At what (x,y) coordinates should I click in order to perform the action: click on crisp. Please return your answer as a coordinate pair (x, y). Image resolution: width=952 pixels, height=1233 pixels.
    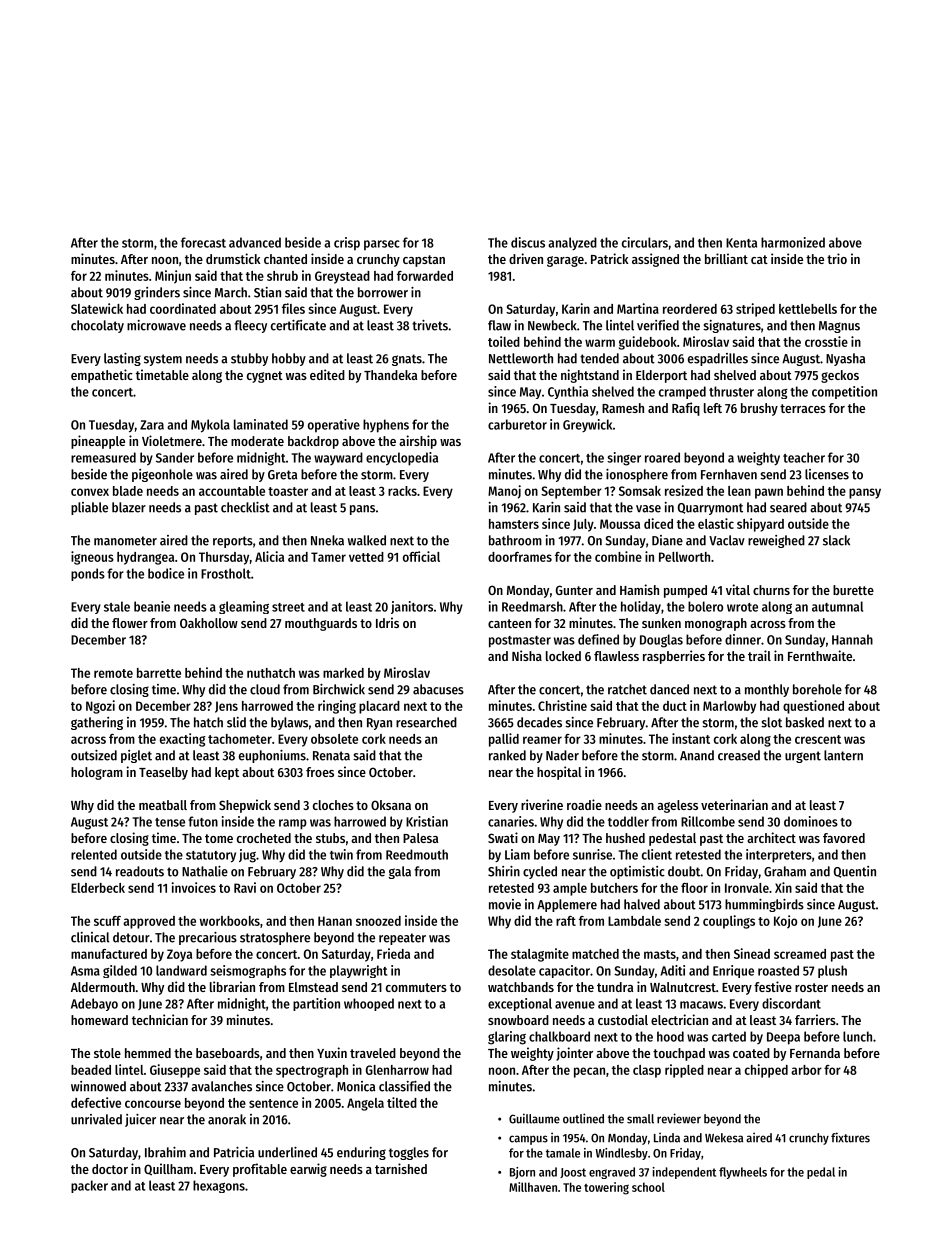
    Looking at the image, I should click on (347, 244).
